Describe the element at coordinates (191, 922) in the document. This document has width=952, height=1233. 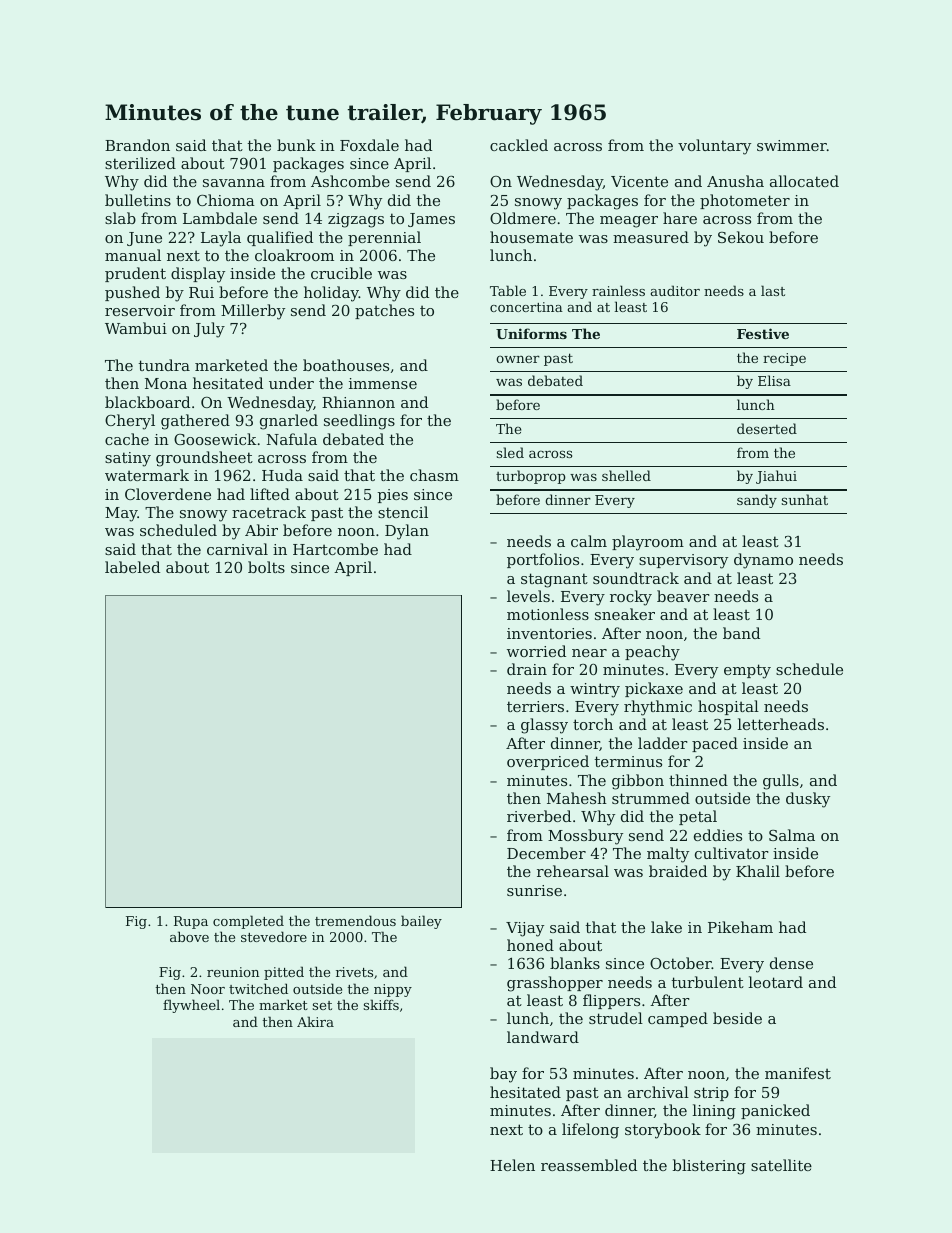
I see `Rupa` at that location.
